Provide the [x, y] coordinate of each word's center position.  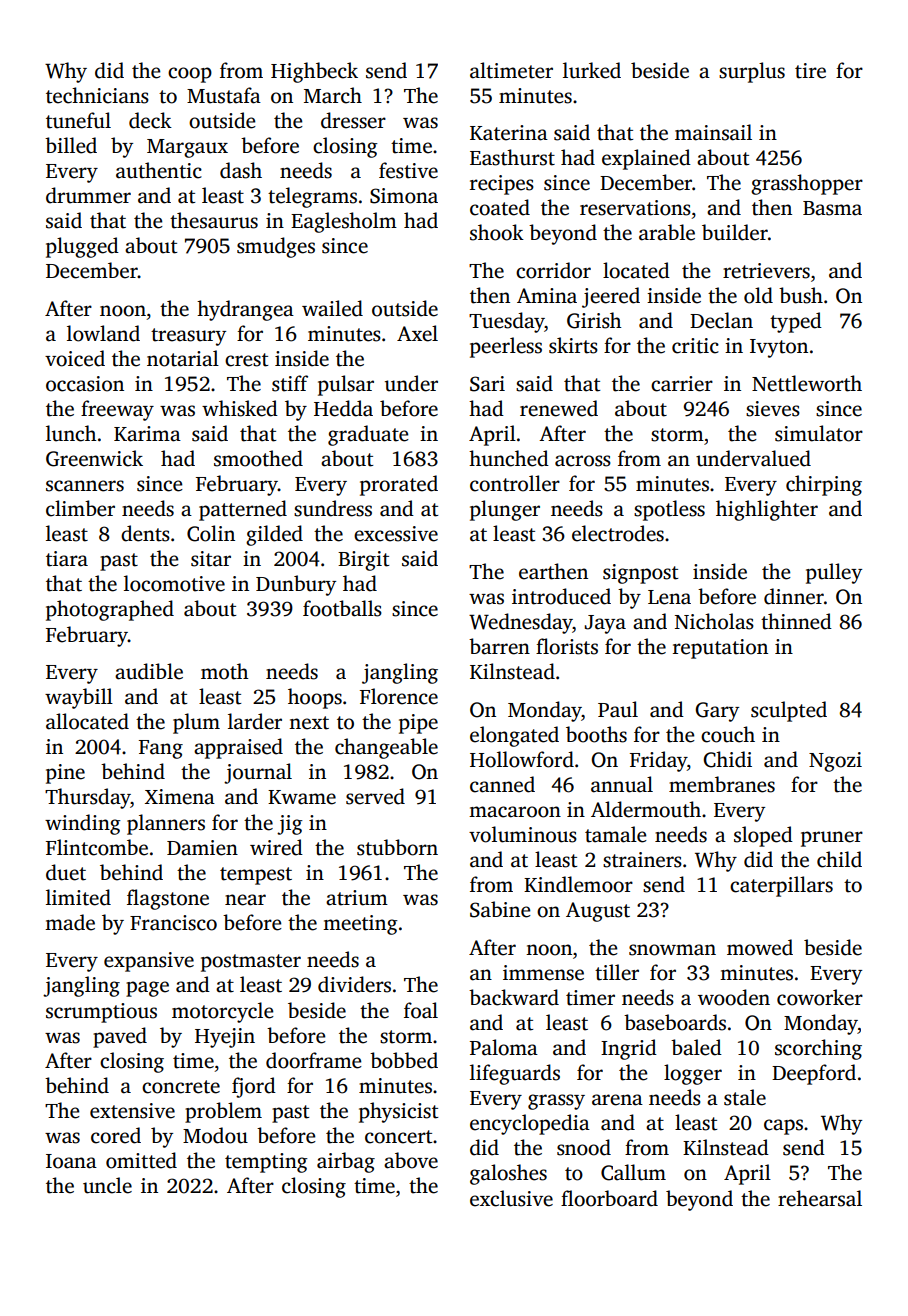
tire [810, 71]
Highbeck [314, 72]
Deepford [814, 1074]
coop [190, 75]
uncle [107, 1185]
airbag [346, 1162]
